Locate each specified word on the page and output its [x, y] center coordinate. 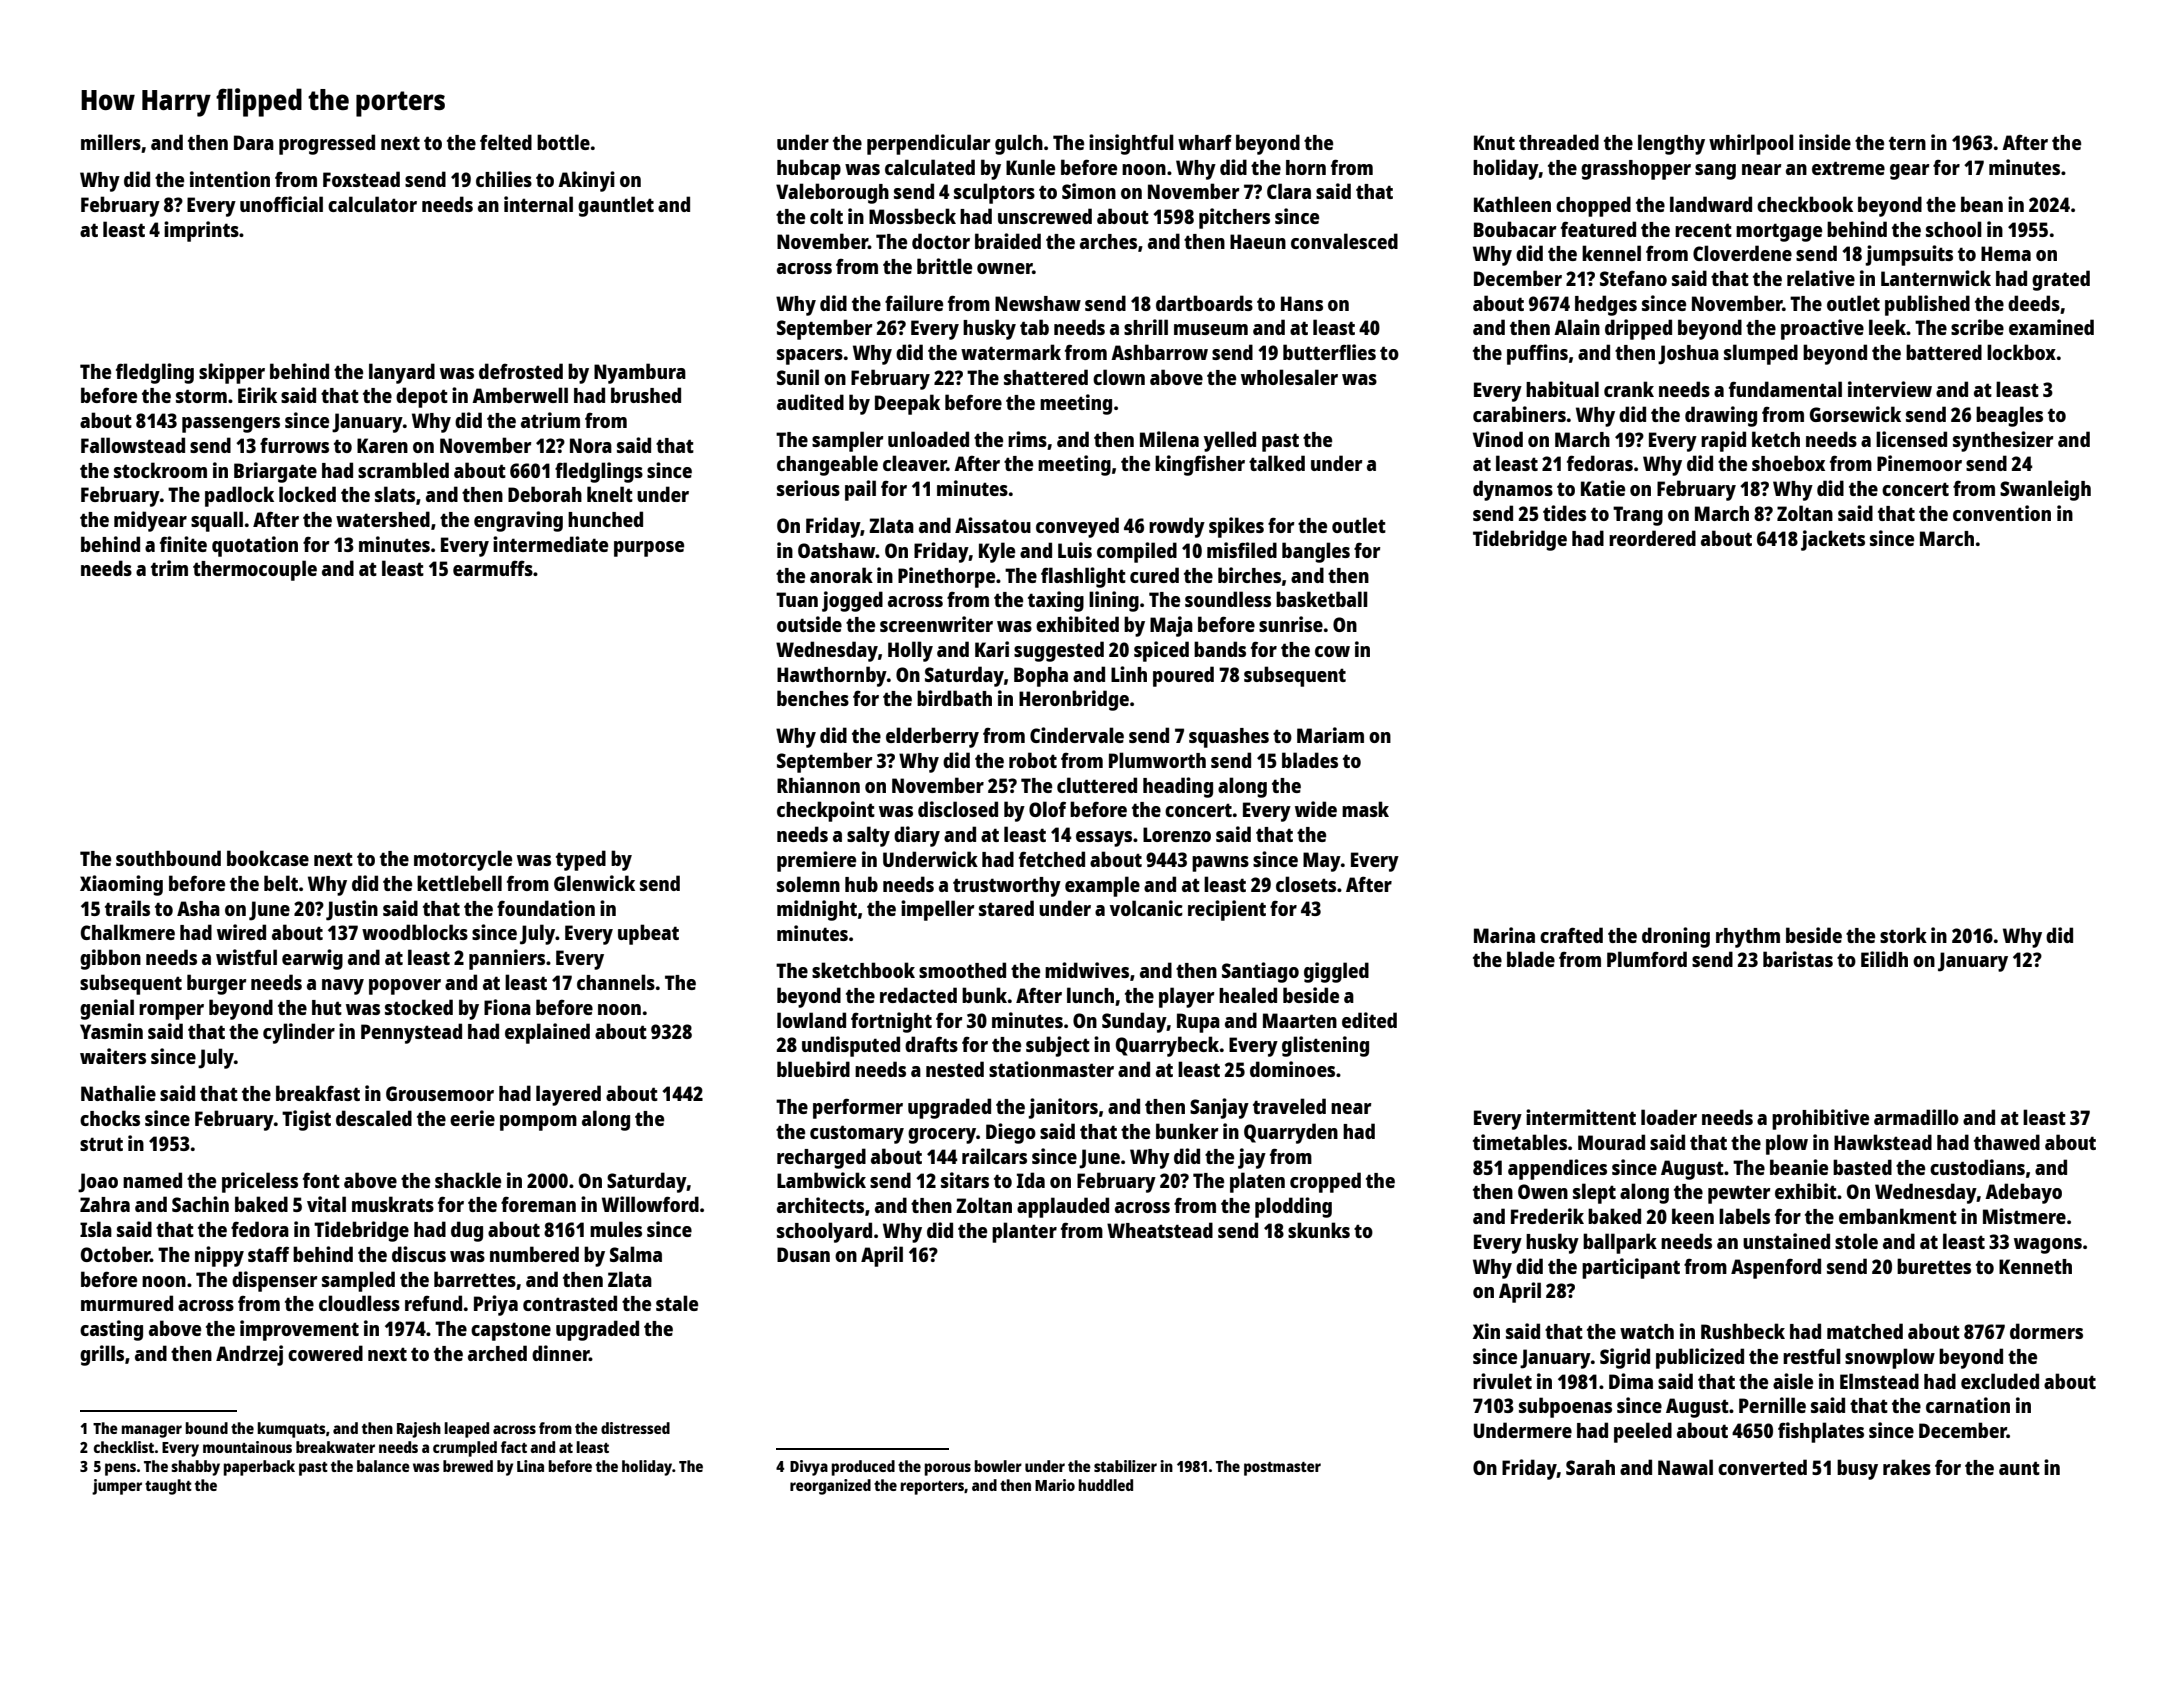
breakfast [318, 1093]
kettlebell [459, 883]
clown [1119, 377]
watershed [383, 519]
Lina [530, 1466]
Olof [1047, 809]
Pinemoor [1919, 463]
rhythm [1748, 938]
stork [1903, 935]
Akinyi [586, 181]
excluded [2000, 1381]
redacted [918, 995]
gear [1909, 172]
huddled [1105, 1485]
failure [914, 303]
